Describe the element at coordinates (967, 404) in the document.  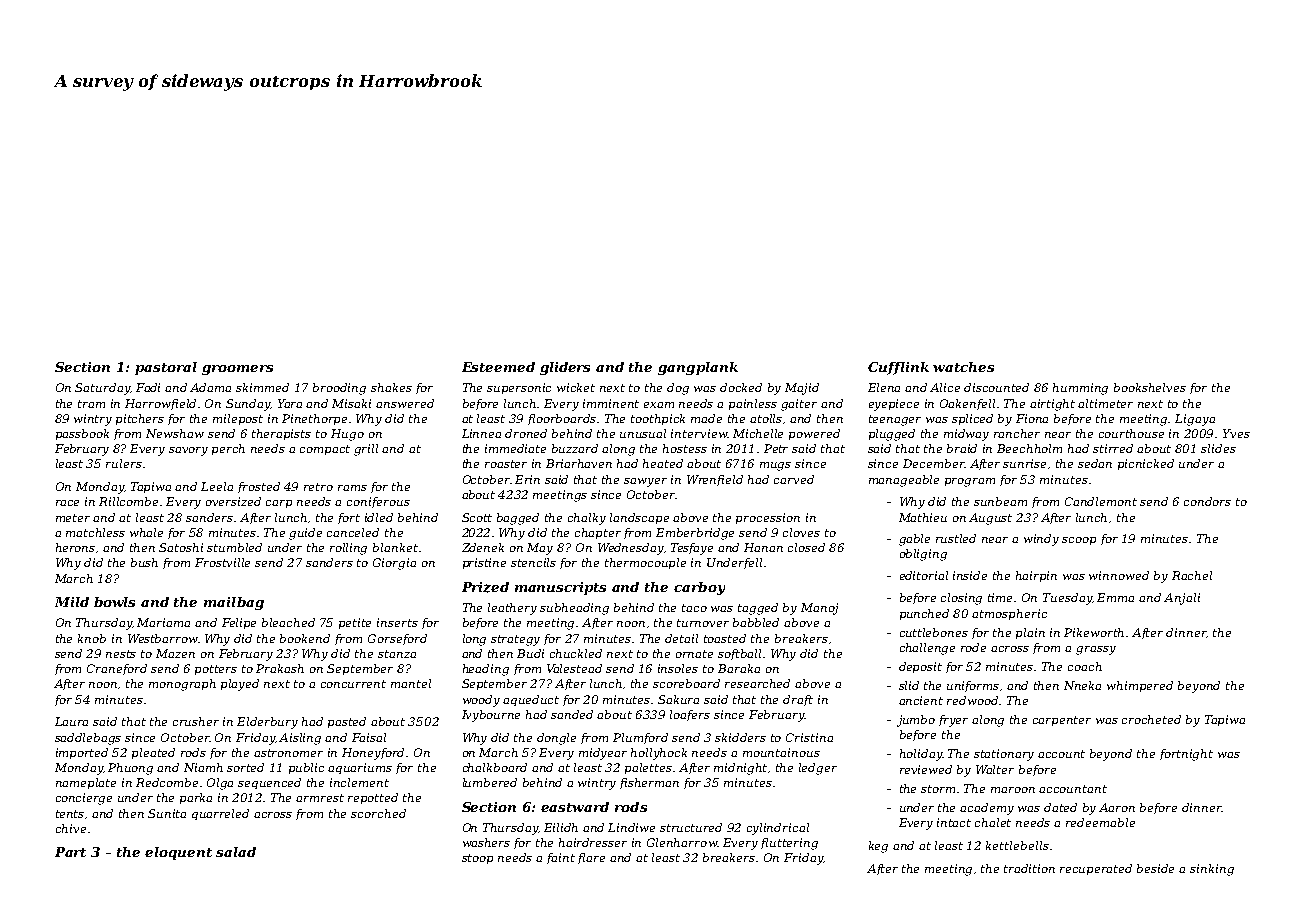
I see `Oakenfell` at that location.
